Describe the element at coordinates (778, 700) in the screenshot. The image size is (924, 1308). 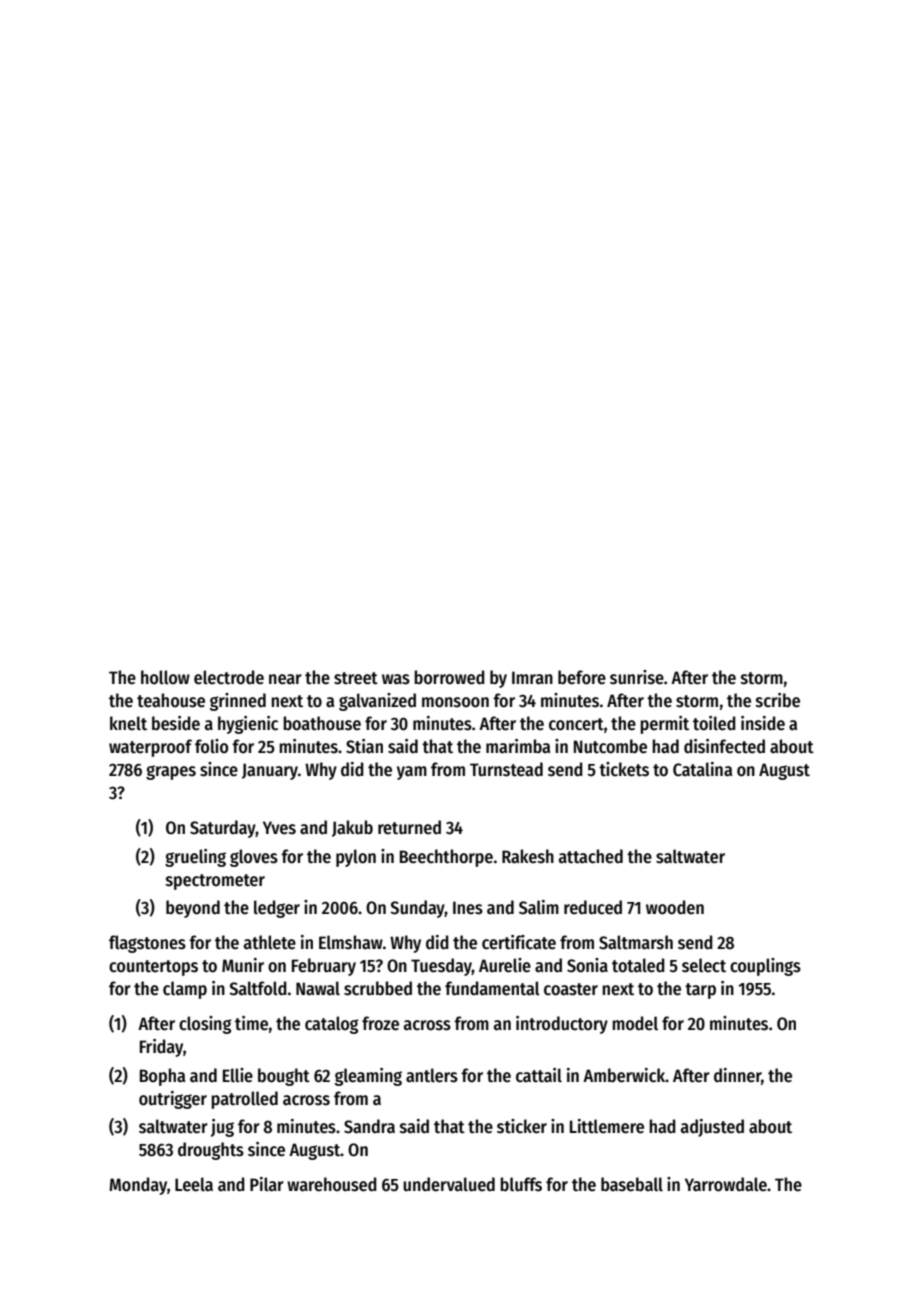
I see `scribe` at that location.
